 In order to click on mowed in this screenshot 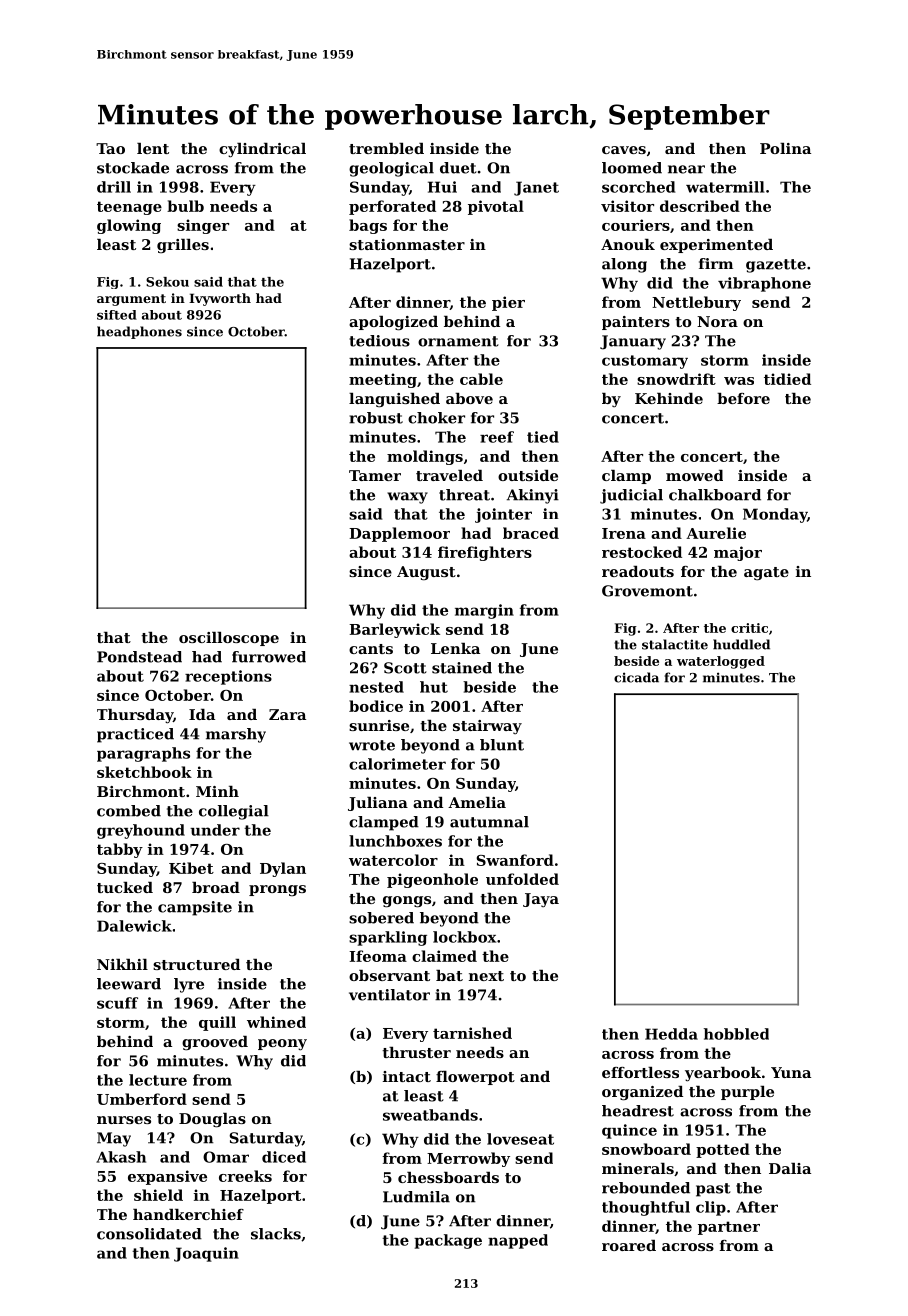, I will do `click(694, 475)`.
